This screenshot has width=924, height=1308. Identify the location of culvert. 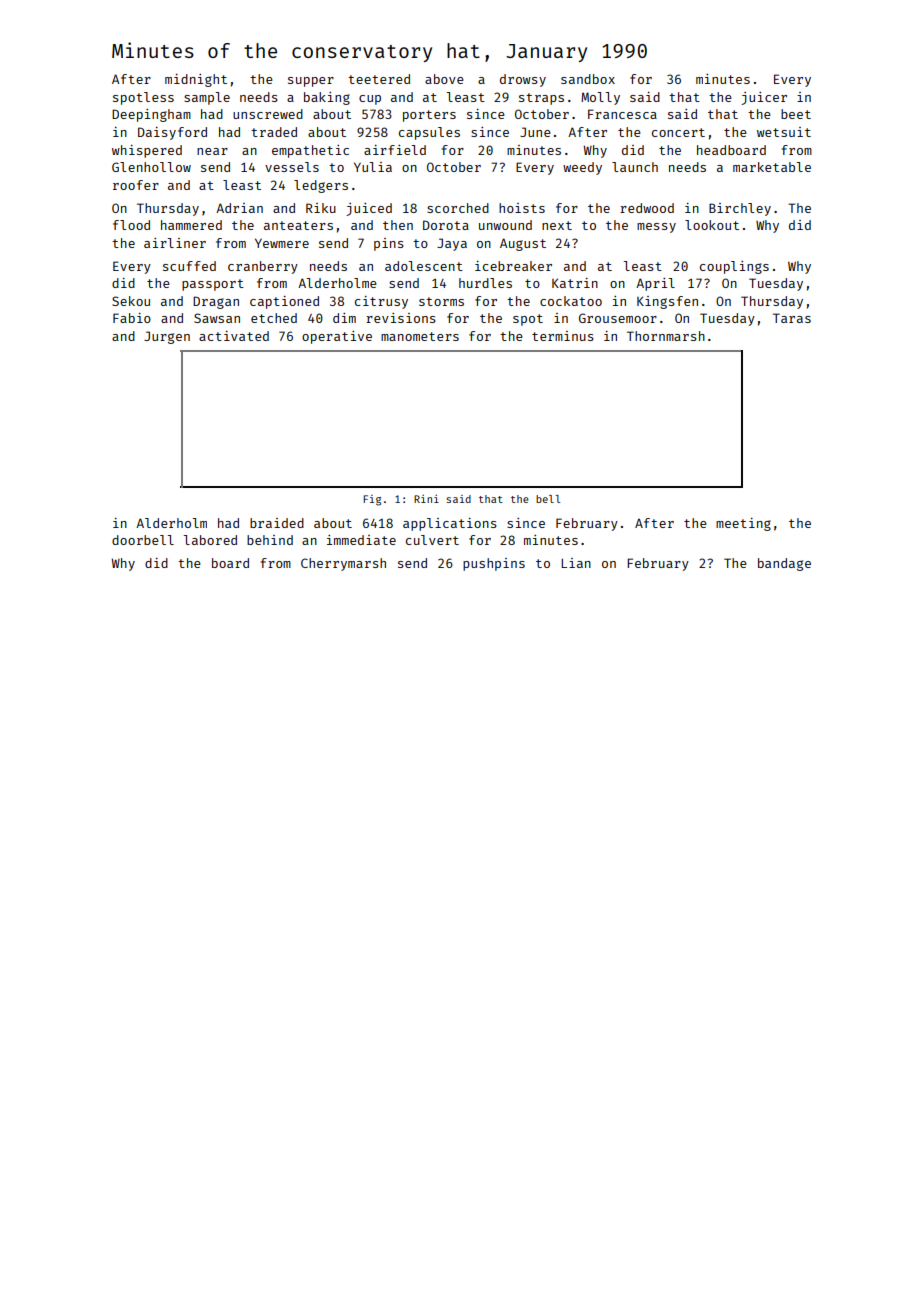
(432, 540).
